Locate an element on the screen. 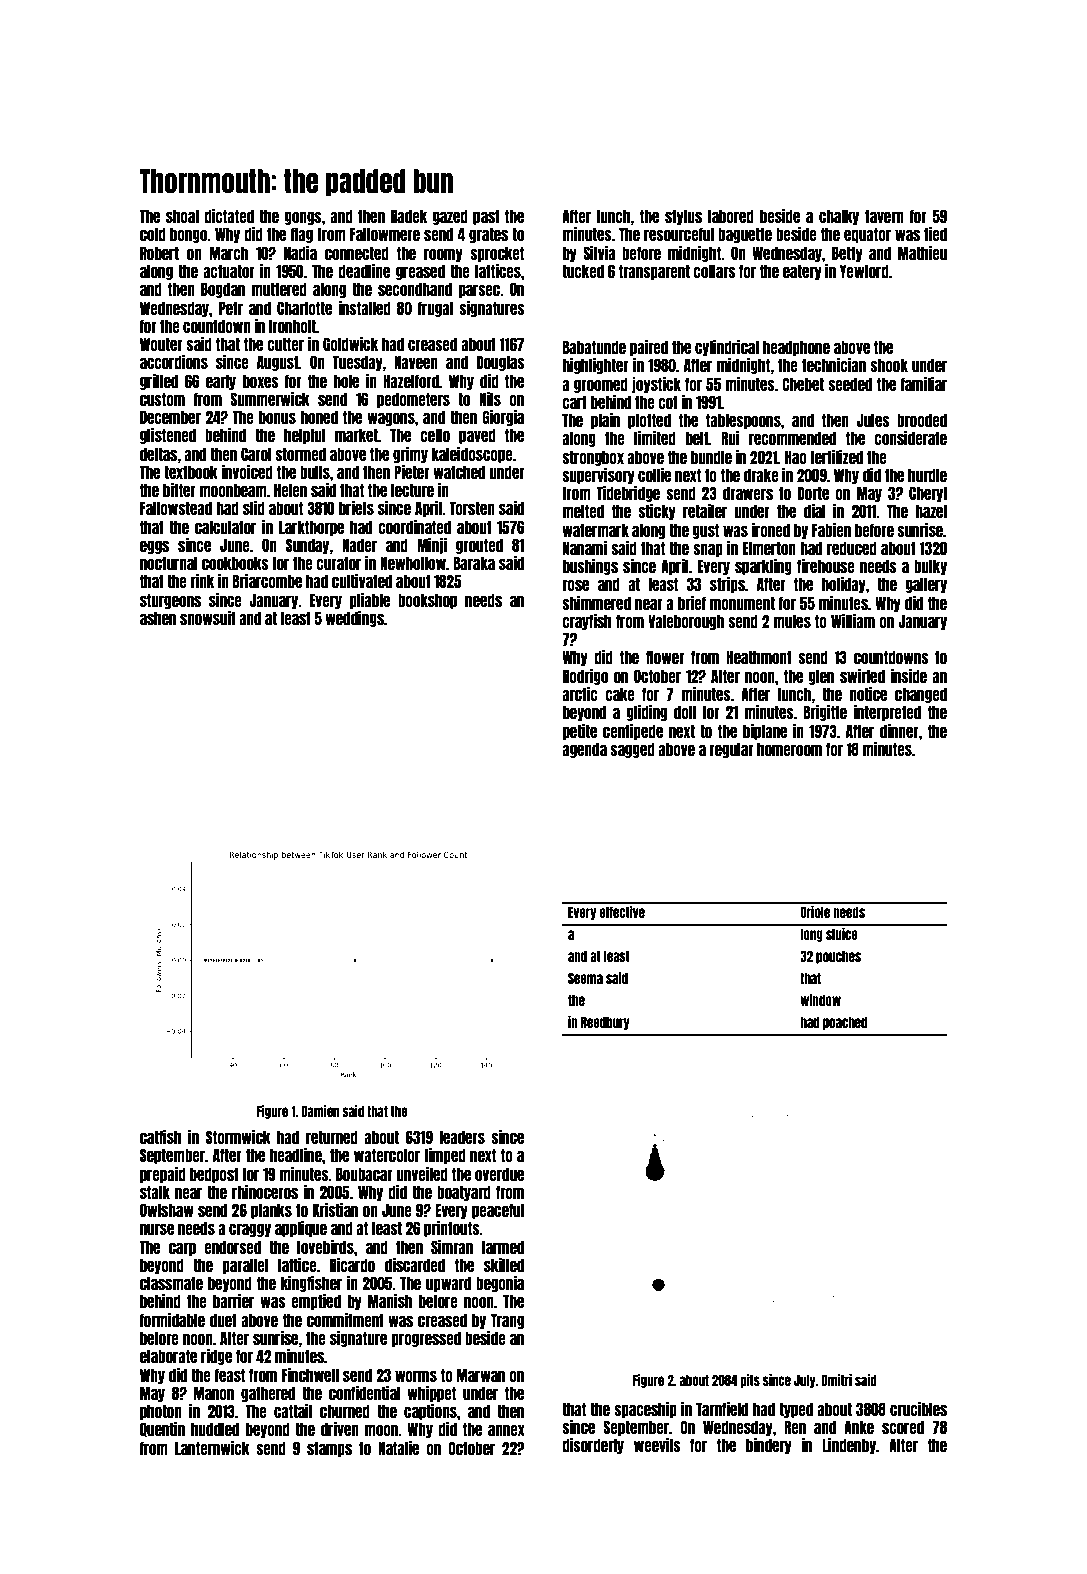 The width and height of the screenshot is (1087, 1574). classmate is located at coordinates (171, 1283).
